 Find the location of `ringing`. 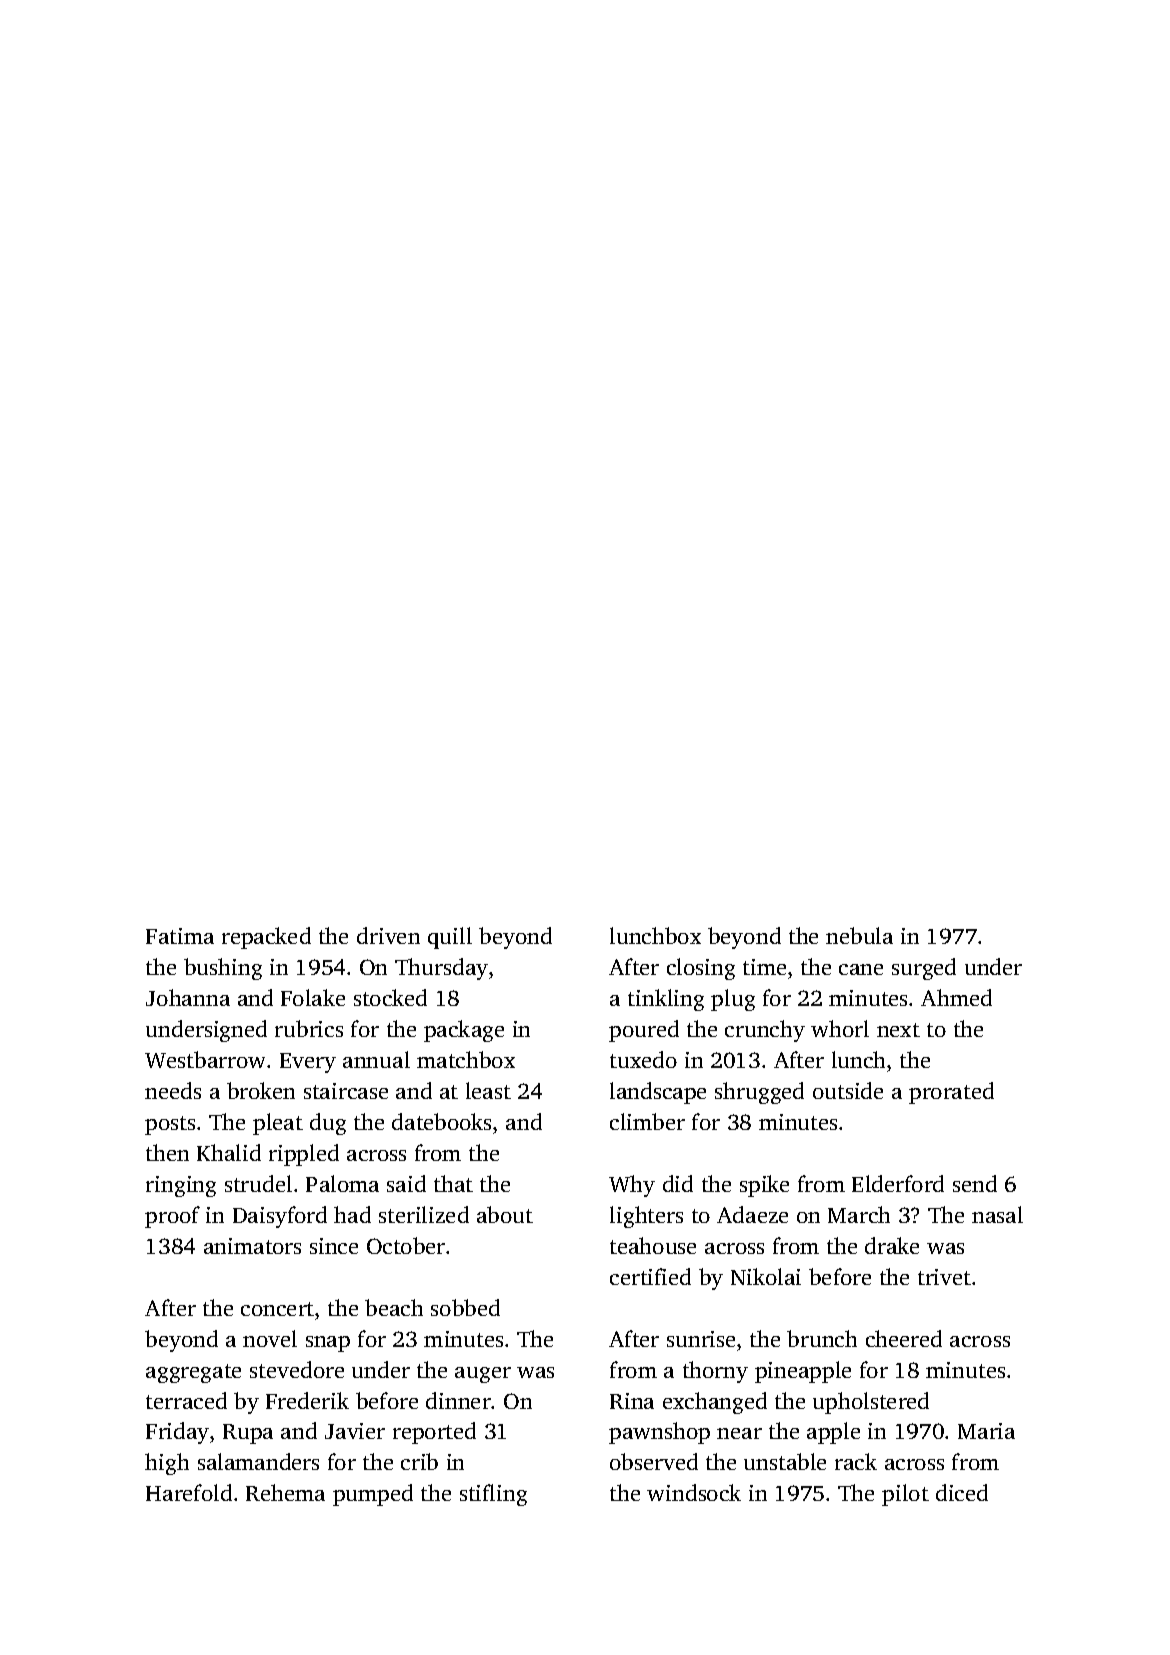

ringing is located at coordinates (181, 1186).
